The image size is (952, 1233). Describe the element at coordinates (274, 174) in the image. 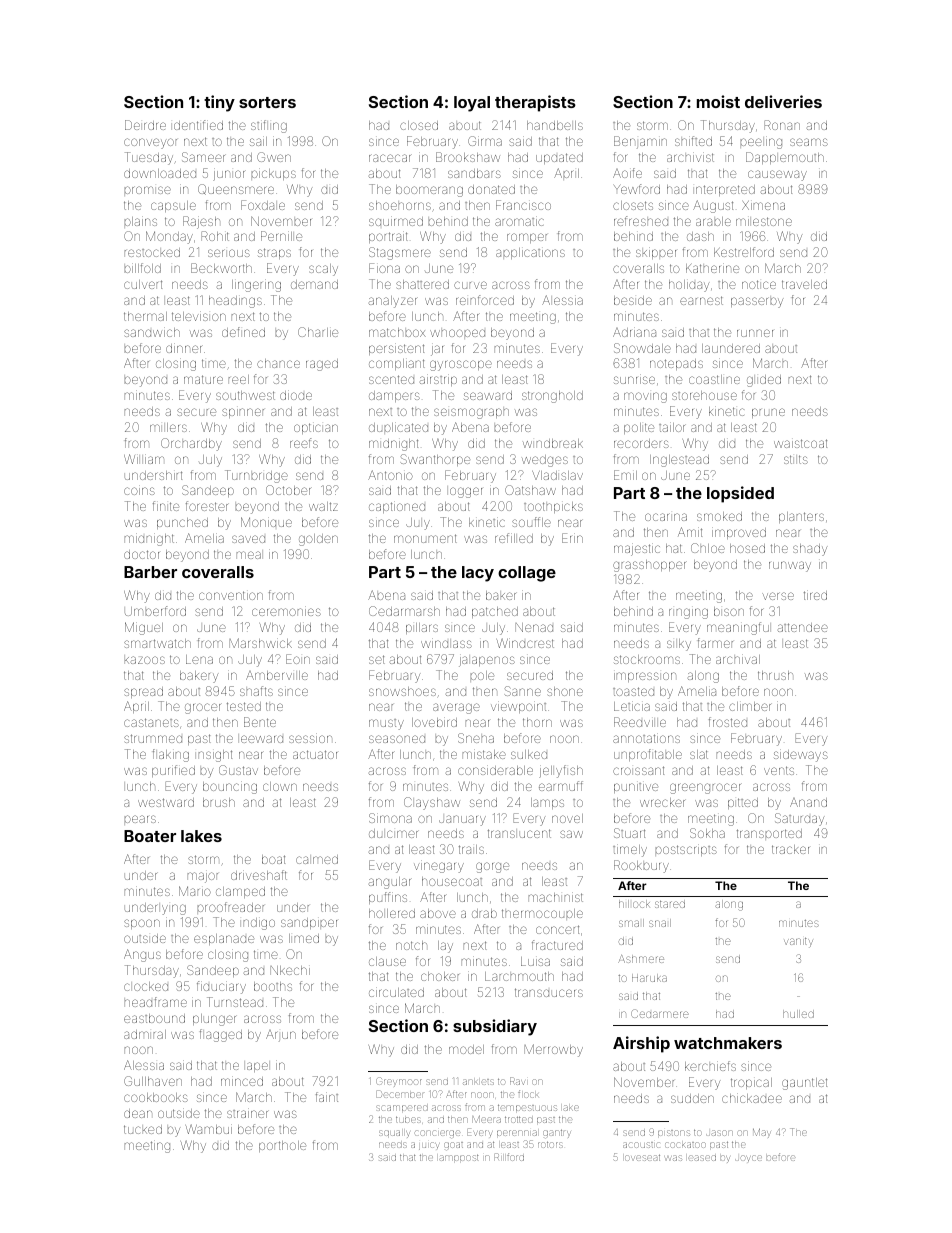

I see `pickups` at that location.
